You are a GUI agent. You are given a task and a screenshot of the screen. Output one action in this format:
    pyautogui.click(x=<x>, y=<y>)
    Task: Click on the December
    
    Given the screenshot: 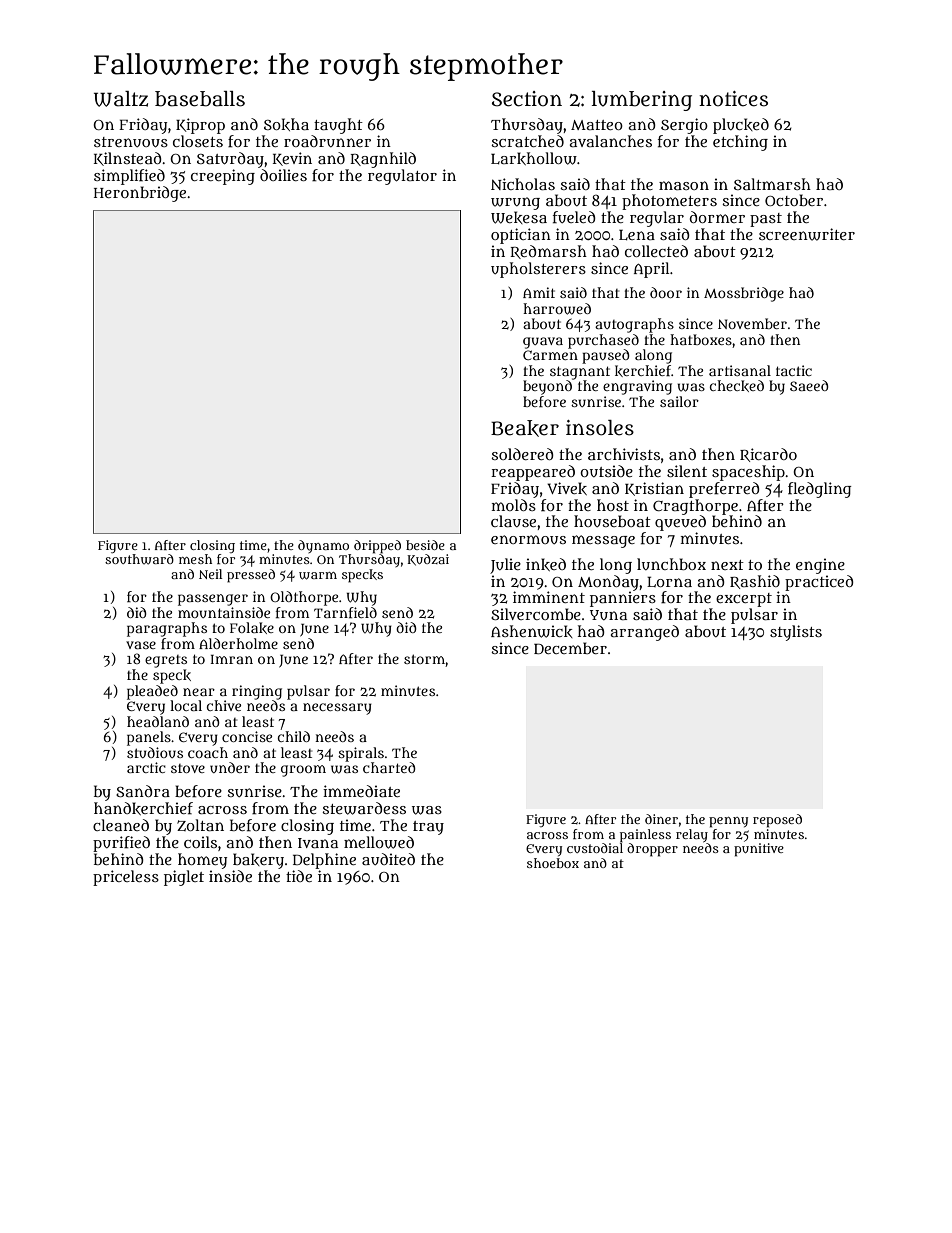 What is the action you would take?
    pyautogui.click(x=570, y=648)
